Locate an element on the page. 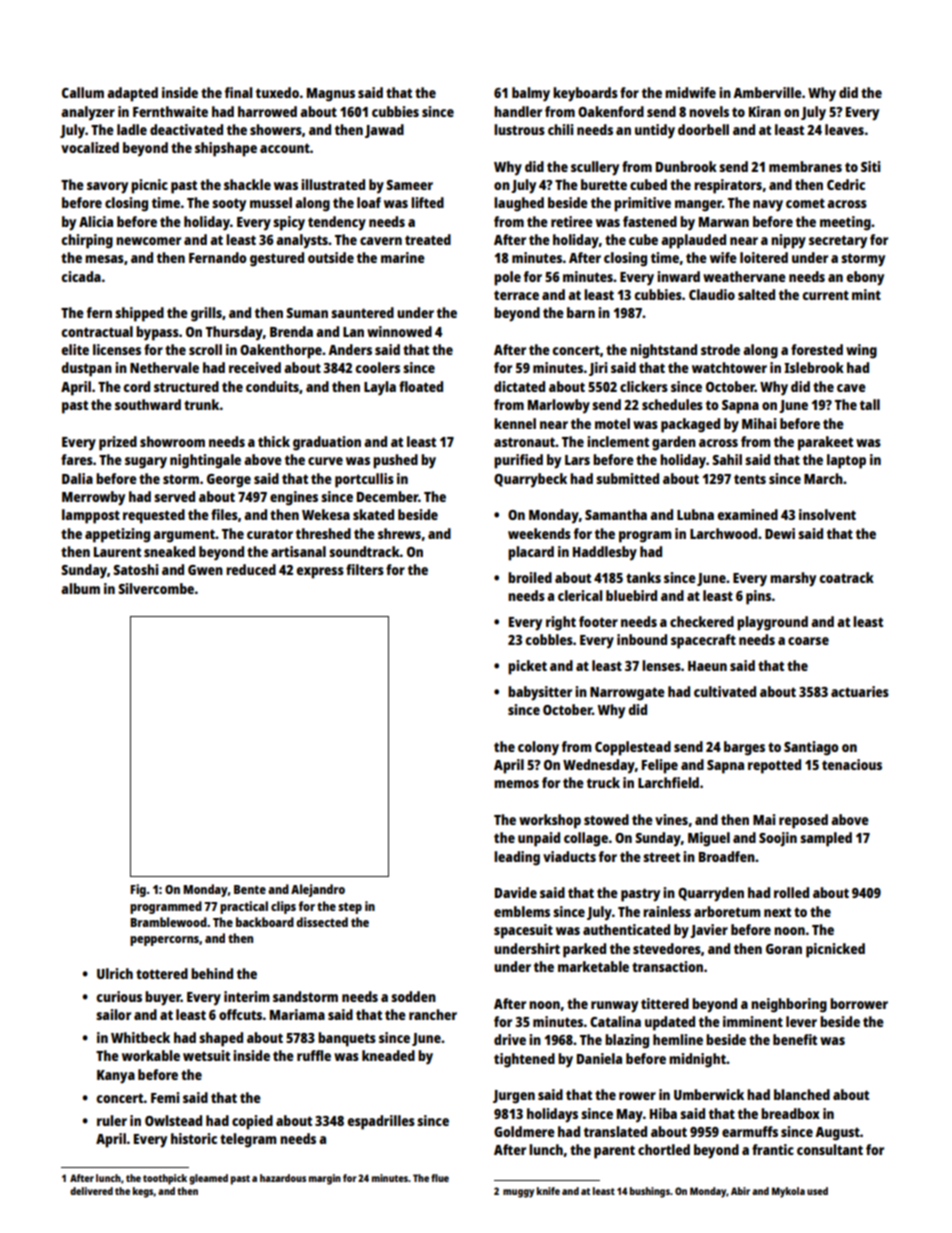  delivered is located at coordinates (91, 1191).
